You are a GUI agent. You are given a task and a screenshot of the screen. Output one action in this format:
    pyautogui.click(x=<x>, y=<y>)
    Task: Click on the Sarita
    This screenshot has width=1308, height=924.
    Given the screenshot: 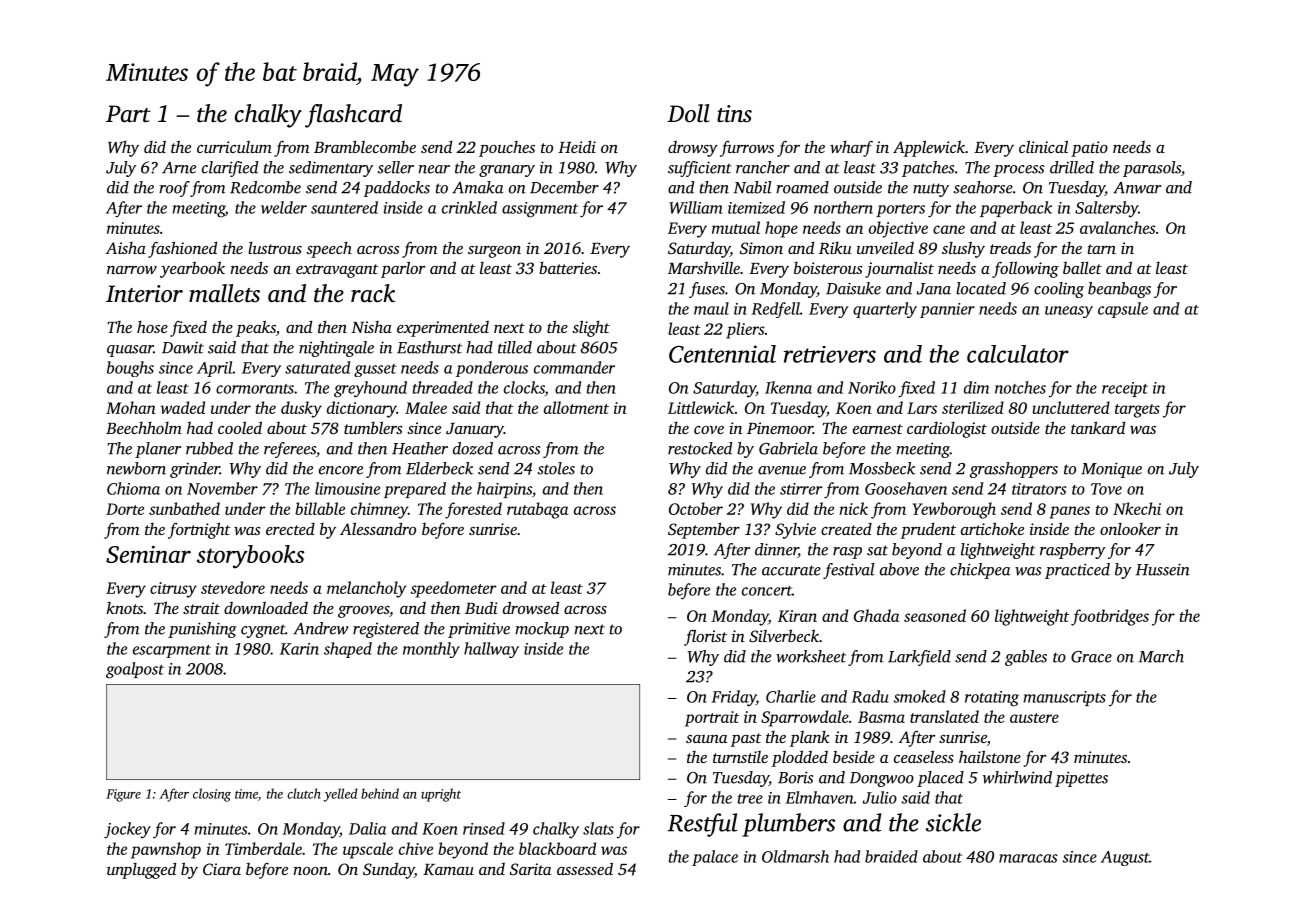 What is the action you would take?
    pyautogui.click(x=530, y=869)
